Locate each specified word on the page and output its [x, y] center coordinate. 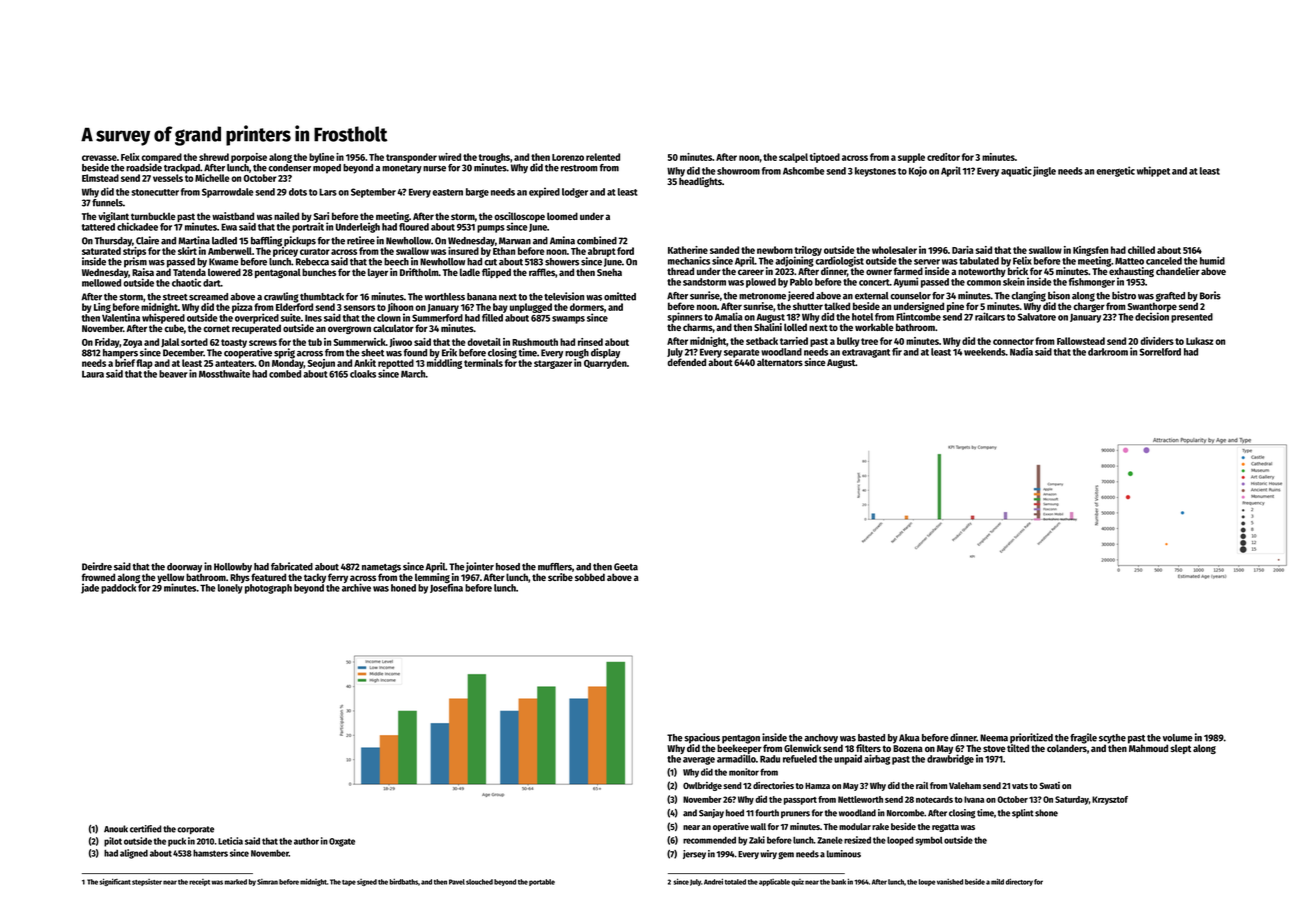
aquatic [1016, 171]
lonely [230, 589]
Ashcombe [804, 171]
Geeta [626, 567]
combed [285, 374]
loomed [562, 216]
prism [135, 262]
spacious [702, 738]
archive [356, 587]
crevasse [99, 158]
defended [686, 362]
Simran [267, 882]
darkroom [1108, 352]
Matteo [1129, 261]
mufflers [555, 567]
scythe [1112, 739]
